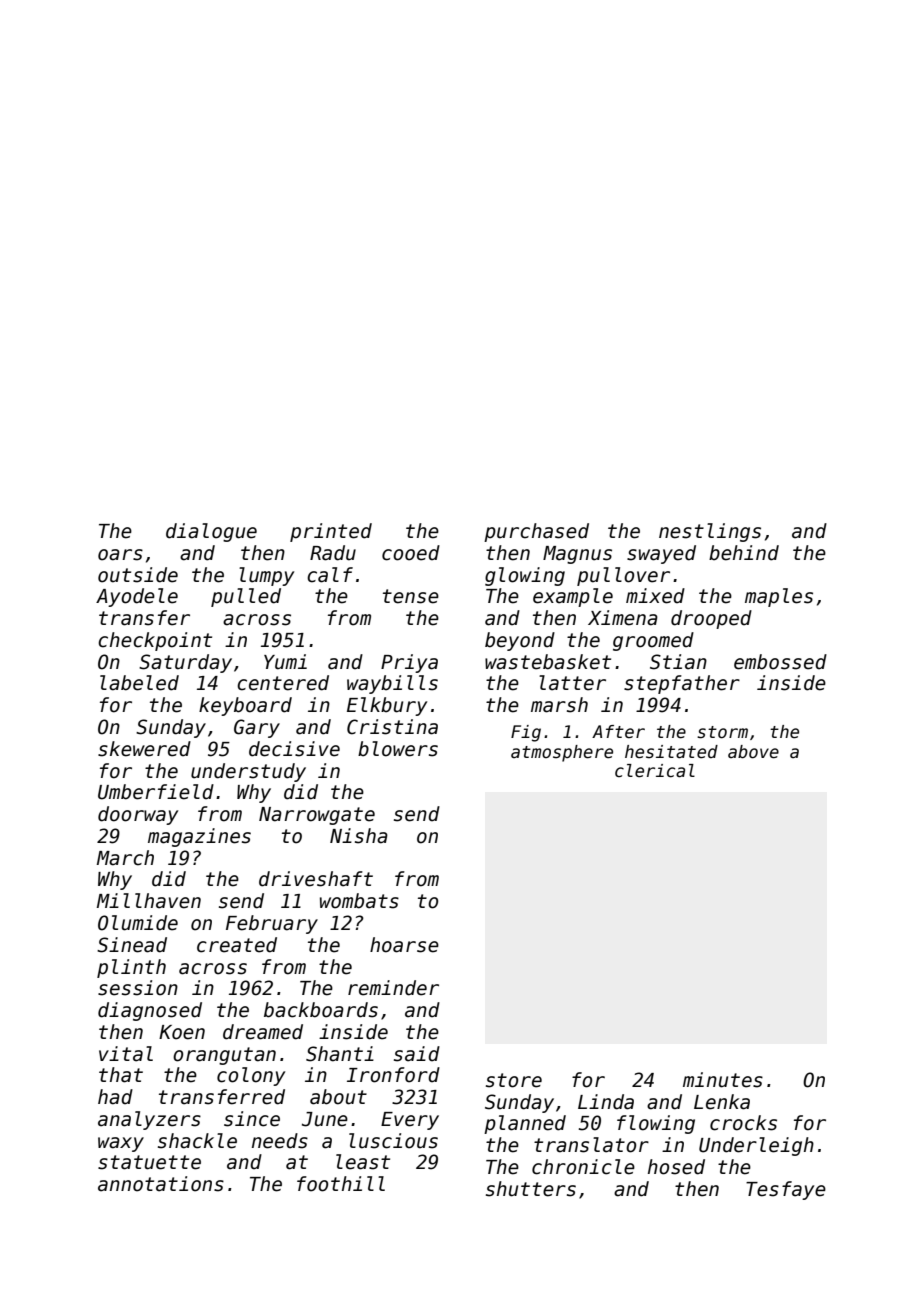  What do you see at coordinates (359, 901) in the screenshot?
I see `wombats` at bounding box center [359, 901].
